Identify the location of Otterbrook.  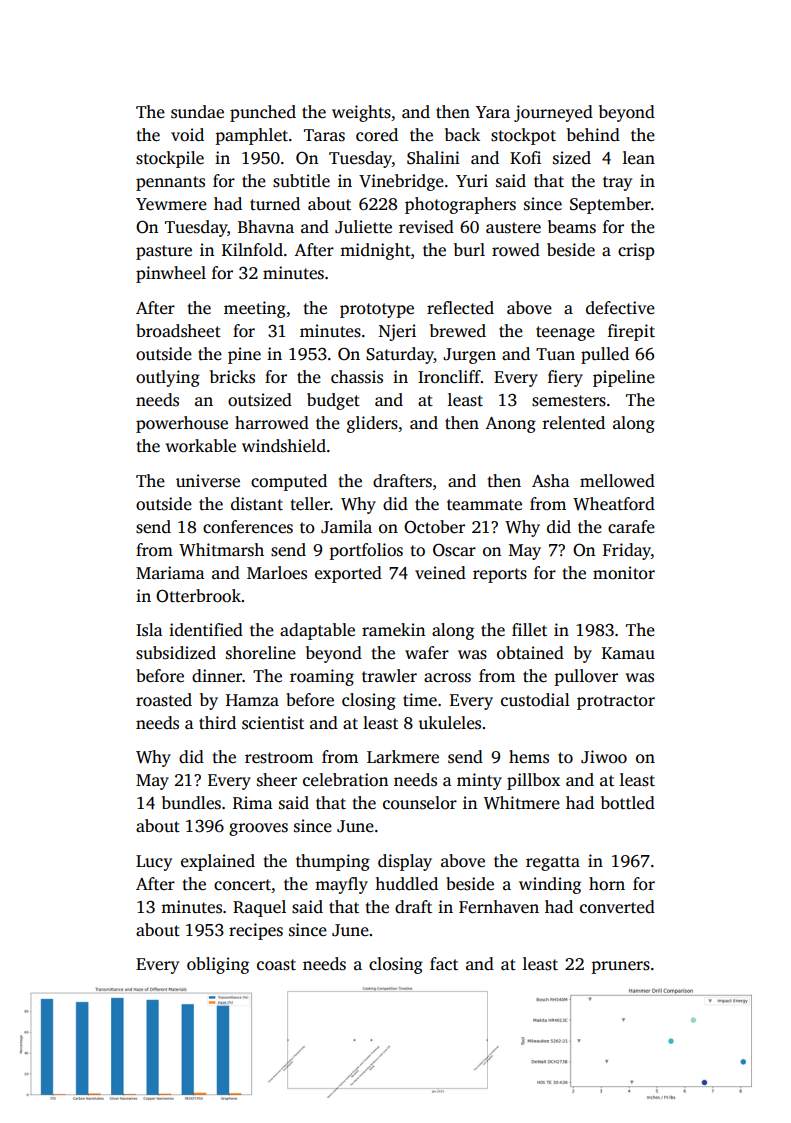
(198, 596).
